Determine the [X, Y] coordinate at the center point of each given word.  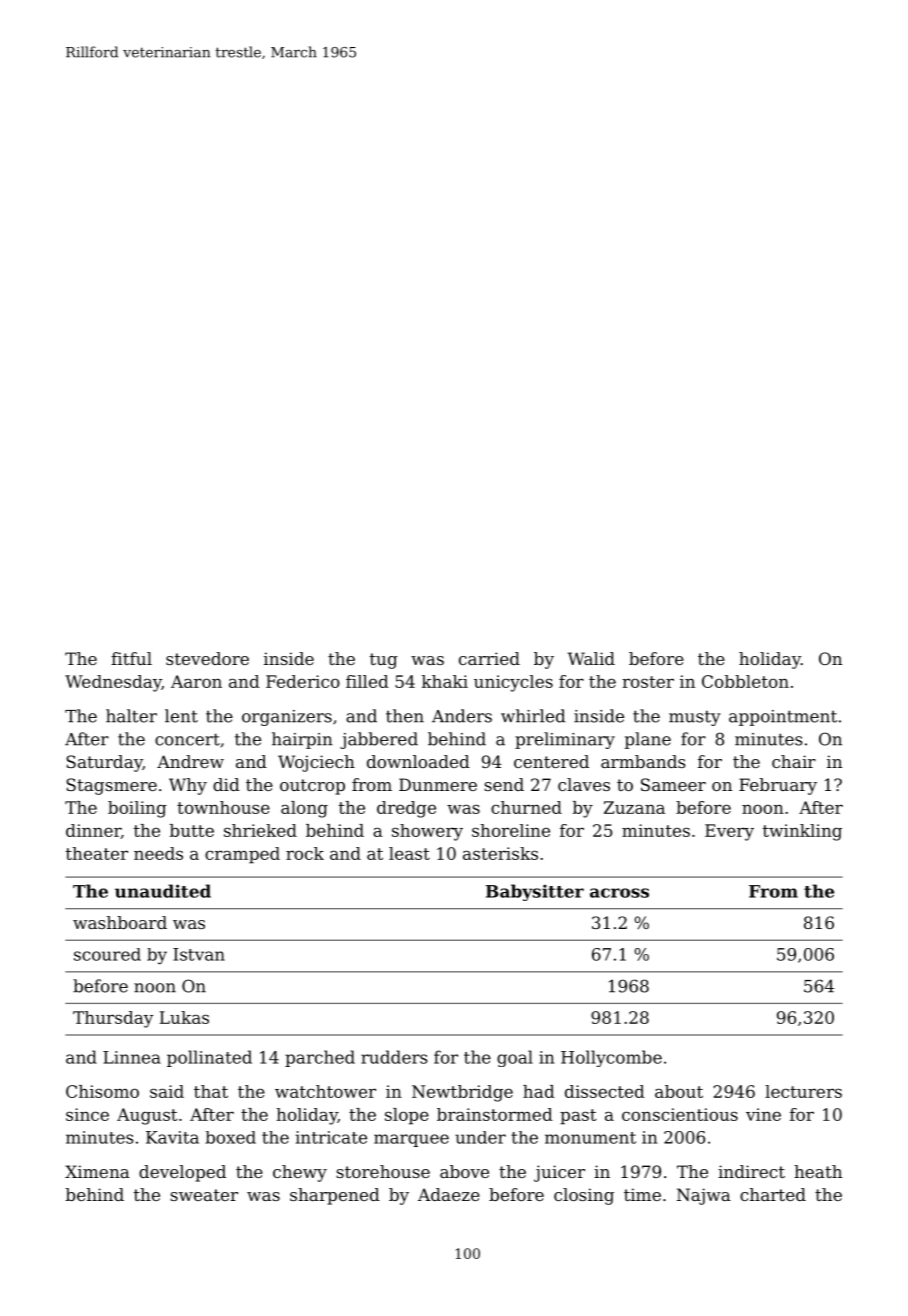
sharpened [335, 1196]
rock [305, 853]
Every [729, 832]
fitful [131, 658]
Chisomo [102, 1091]
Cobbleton [745, 681]
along [304, 809]
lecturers [803, 1091]
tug [384, 661]
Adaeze [449, 1194]
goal [515, 1058]
